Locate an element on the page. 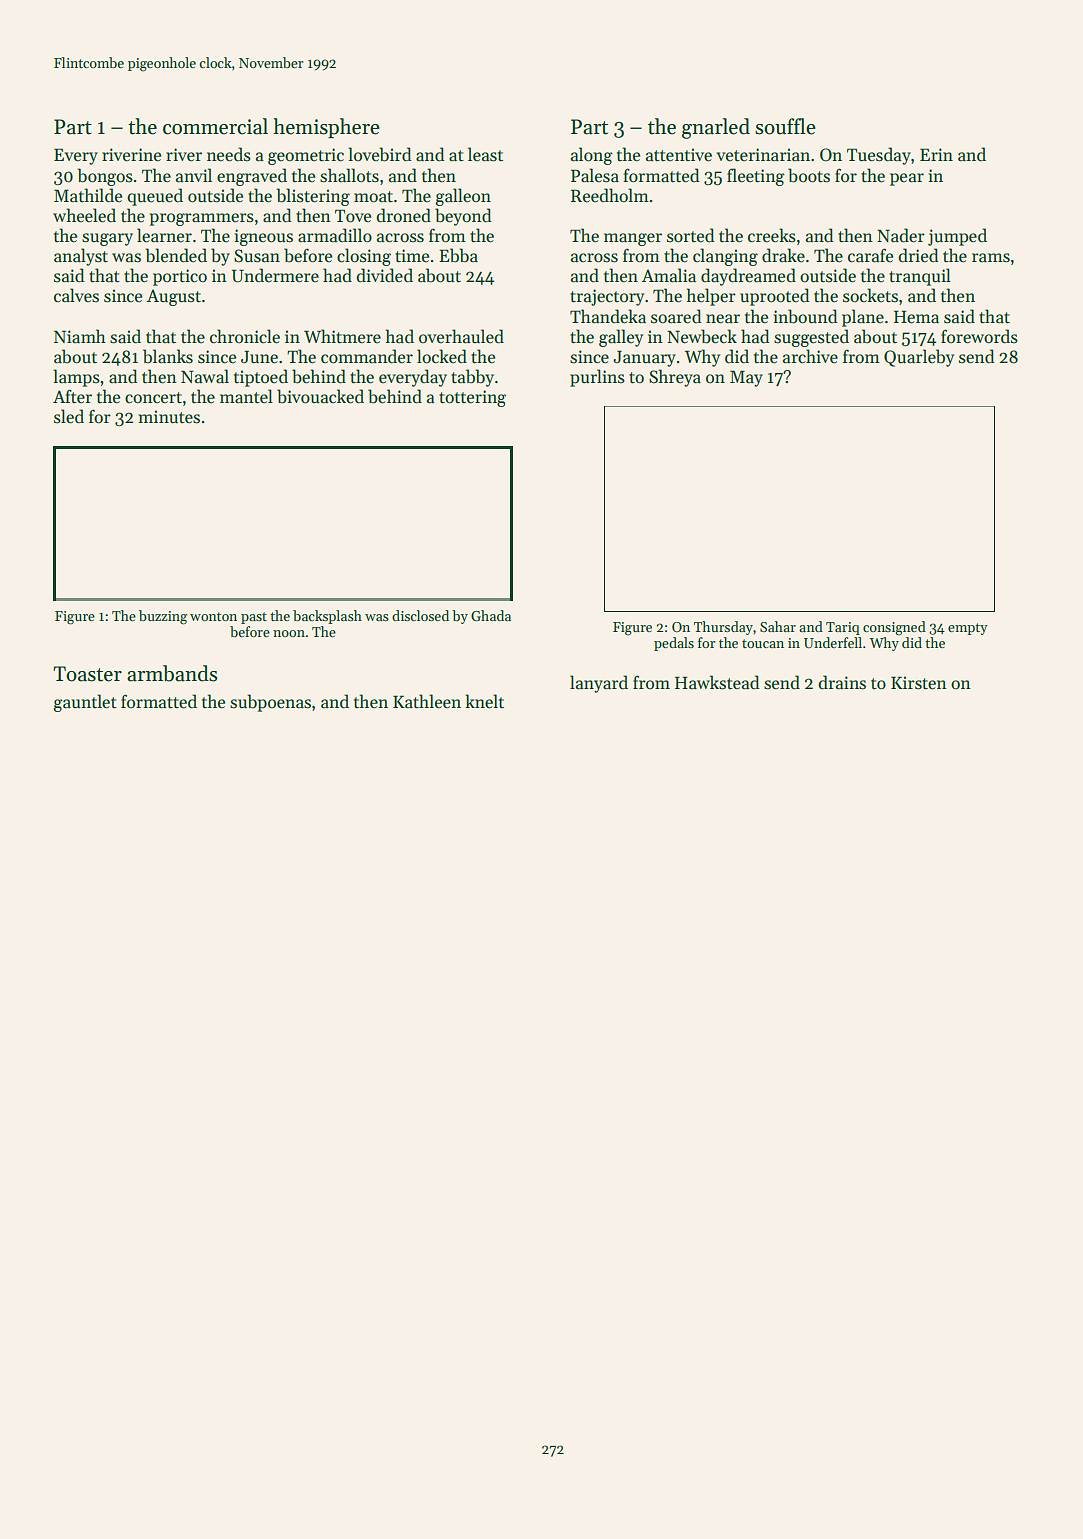 The image size is (1083, 1539). commercial is located at coordinates (215, 126).
